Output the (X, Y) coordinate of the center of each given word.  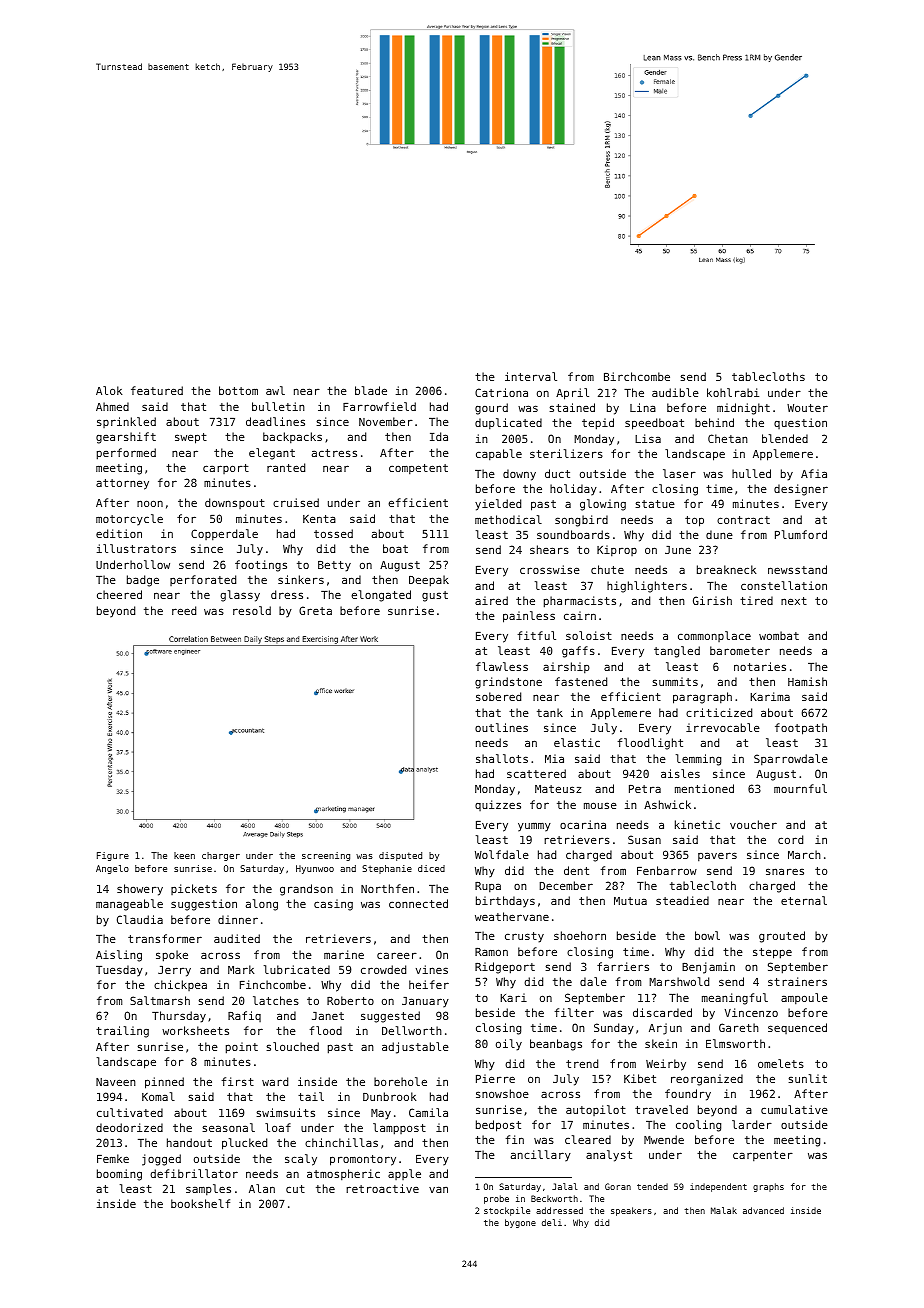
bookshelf (200, 1203)
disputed (400, 856)
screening (326, 856)
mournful (800, 788)
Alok (109, 390)
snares (785, 871)
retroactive (382, 1188)
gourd (491, 409)
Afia (814, 473)
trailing (122, 1032)
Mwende (664, 1139)
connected (418, 903)
